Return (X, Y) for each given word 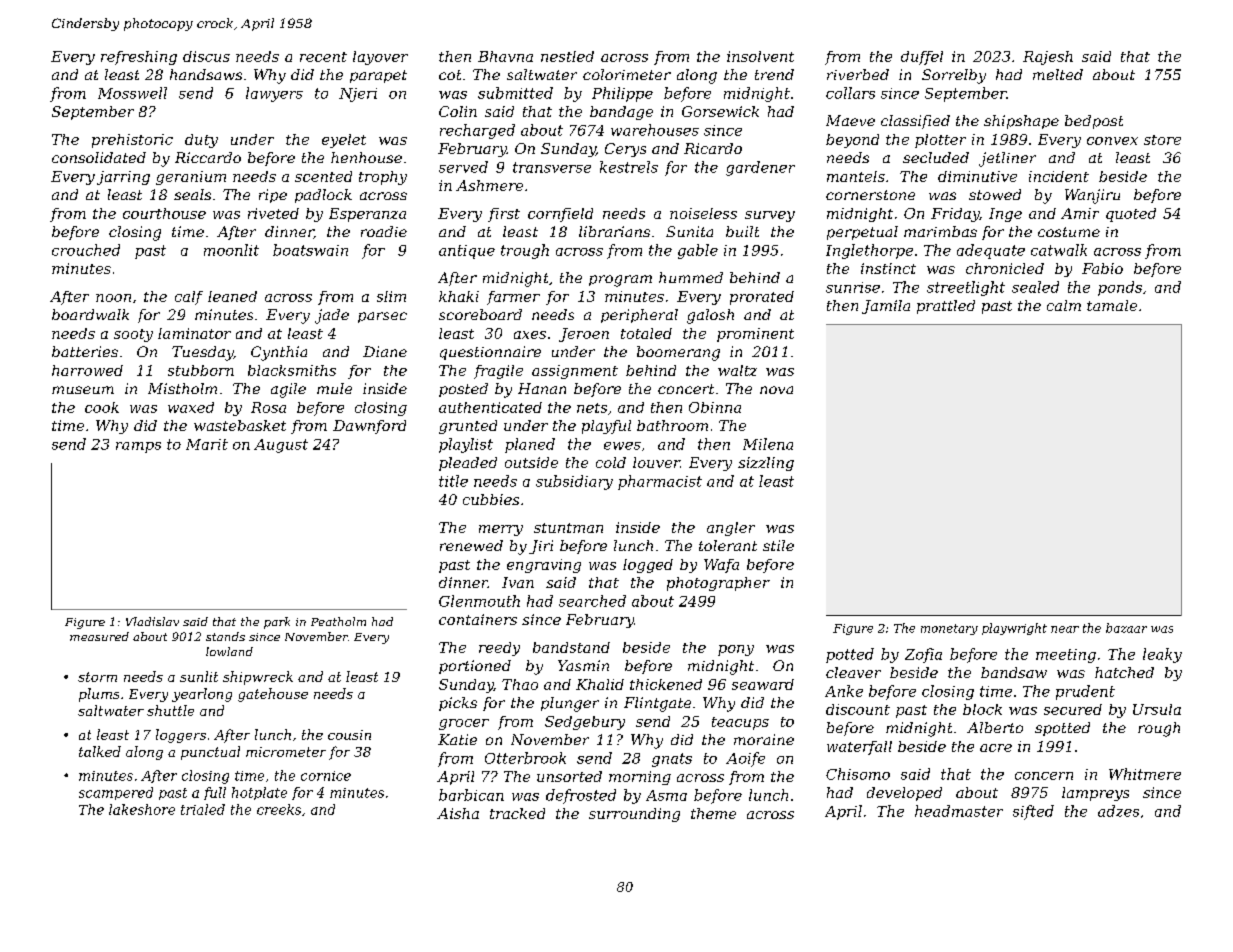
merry (501, 530)
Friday (955, 215)
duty (201, 141)
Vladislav (152, 621)
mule (334, 388)
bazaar (1126, 628)
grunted (468, 427)
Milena (768, 444)
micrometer (286, 752)
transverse (552, 167)
